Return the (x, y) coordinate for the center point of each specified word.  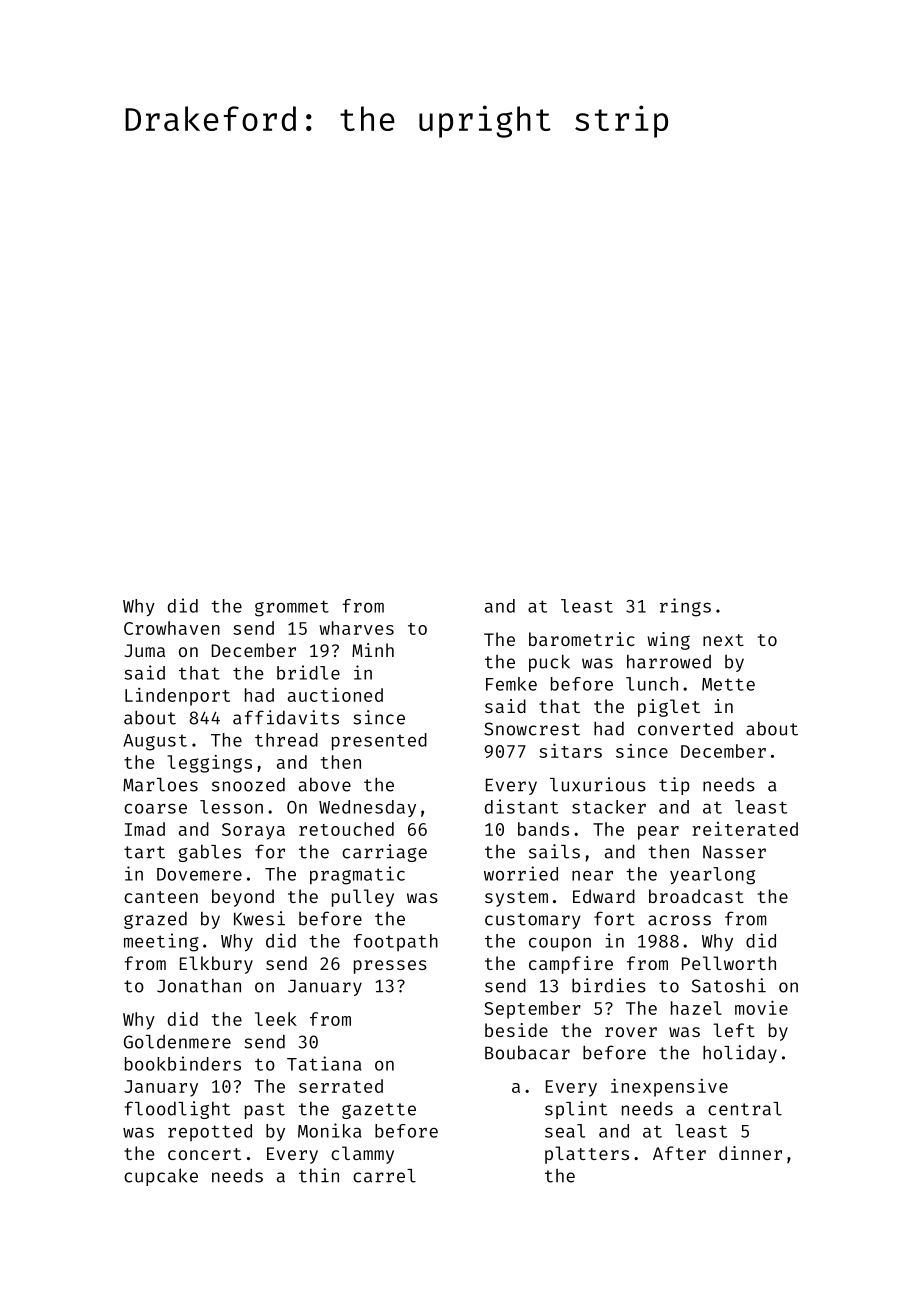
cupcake (161, 1177)
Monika (329, 1130)
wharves (356, 628)
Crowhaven (172, 628)
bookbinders (183, 1063)
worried (521, 873)
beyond (243, 898)
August (155, 742)
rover (631, 1032)
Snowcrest (532, 729)
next (723, 640)
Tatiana (324, 1063)
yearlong (712, 876)
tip (674, 786)
